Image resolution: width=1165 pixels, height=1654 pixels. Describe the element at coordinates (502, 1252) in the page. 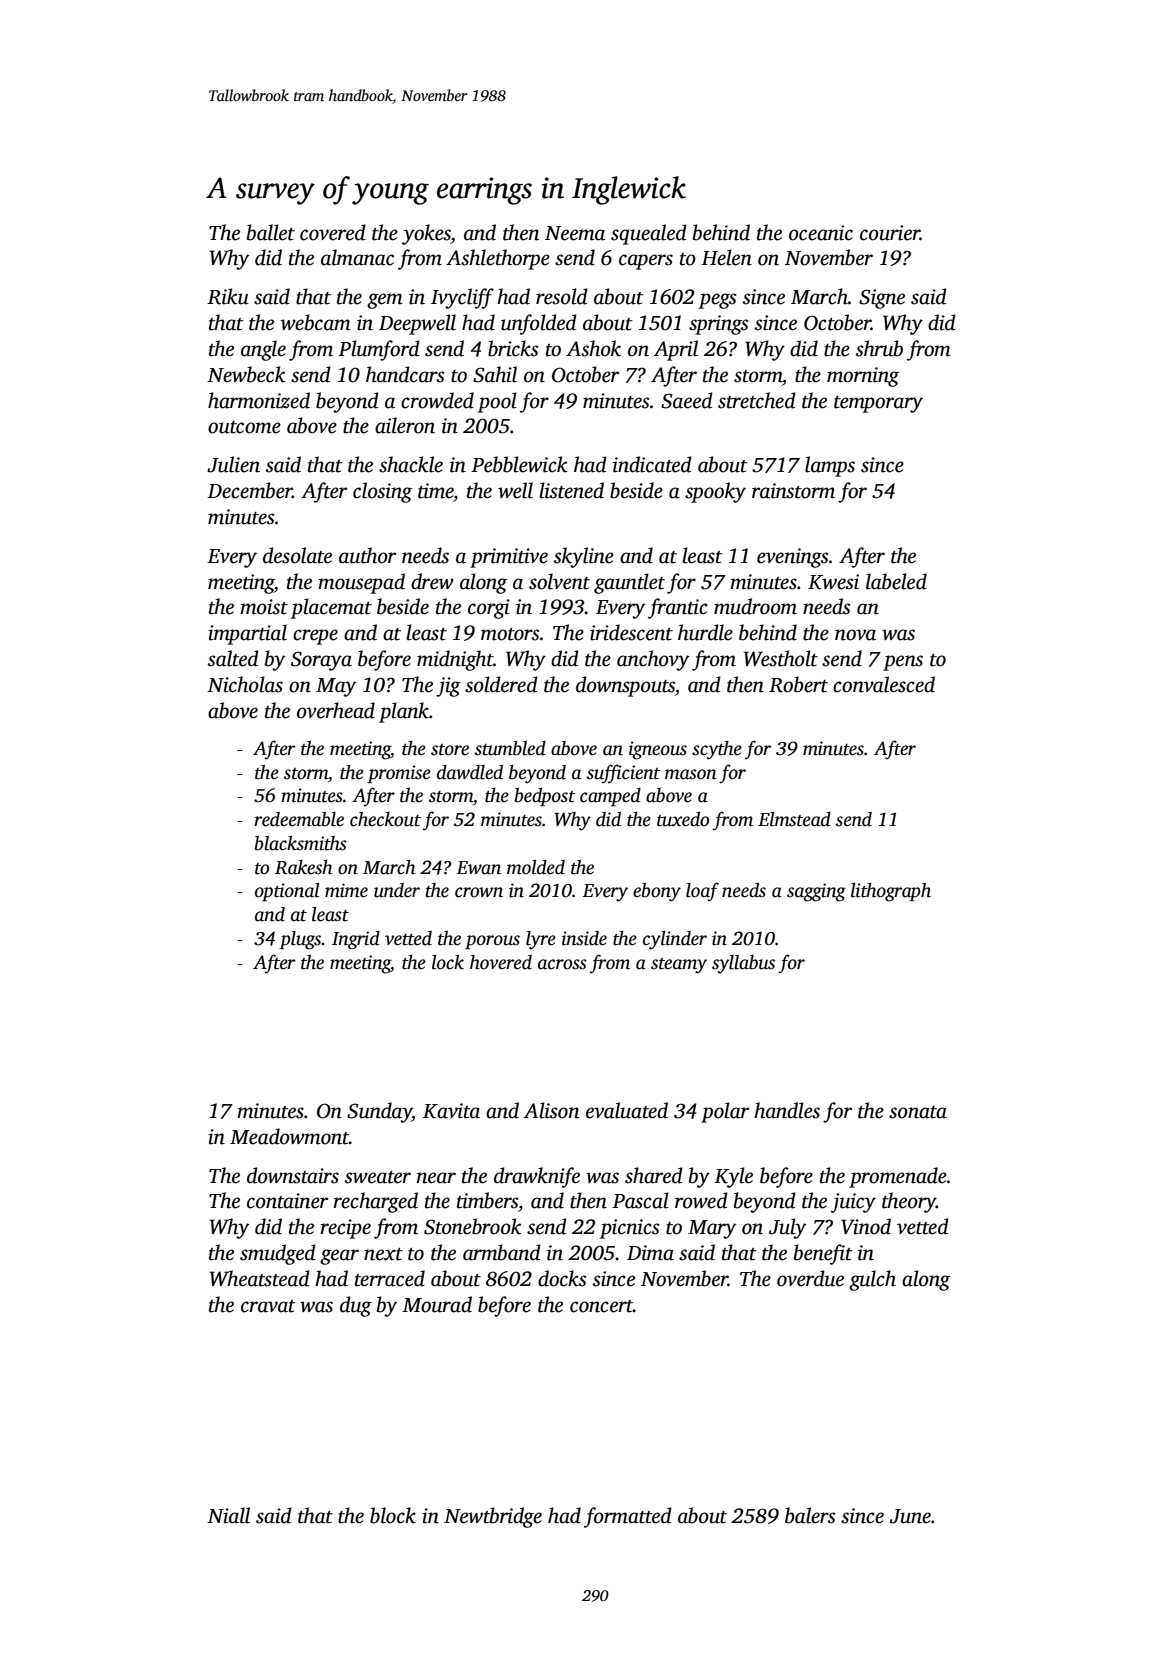

I see `armband` at that location.
